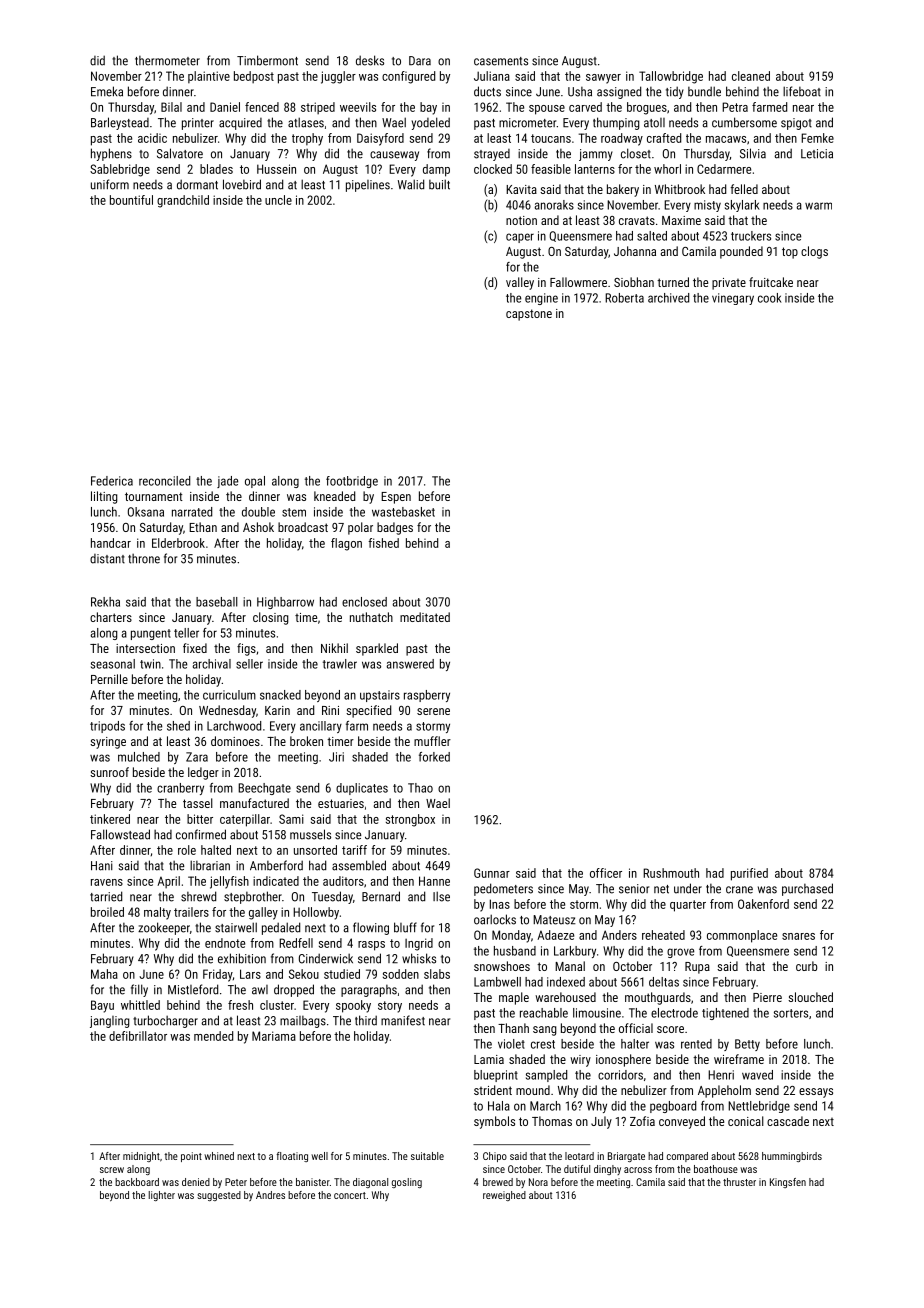 The height and width of the page is (1308, 924). I want to click on point, so click(191, 1157).
